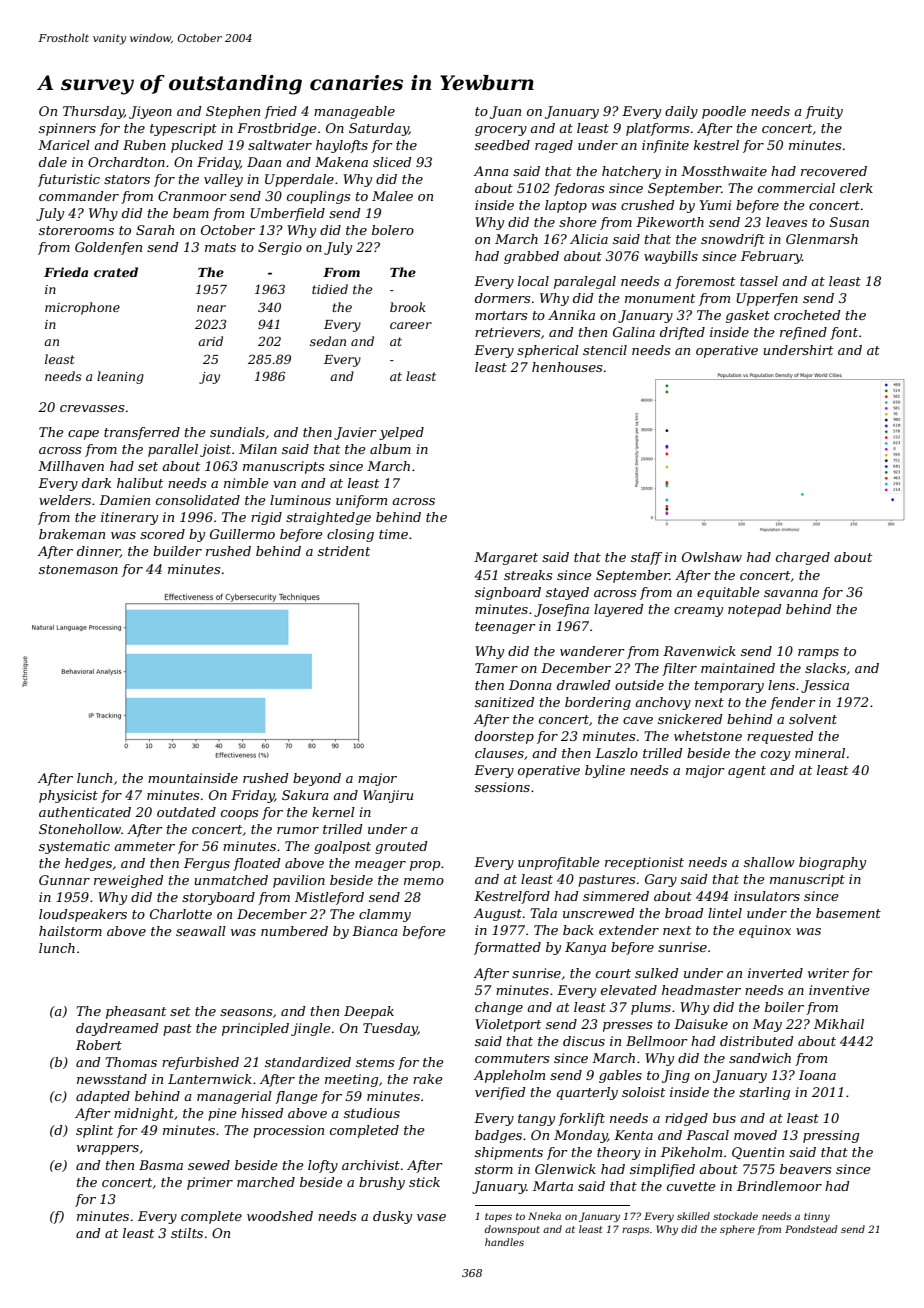  I want to click on sandwich, so click(760, 1058).
